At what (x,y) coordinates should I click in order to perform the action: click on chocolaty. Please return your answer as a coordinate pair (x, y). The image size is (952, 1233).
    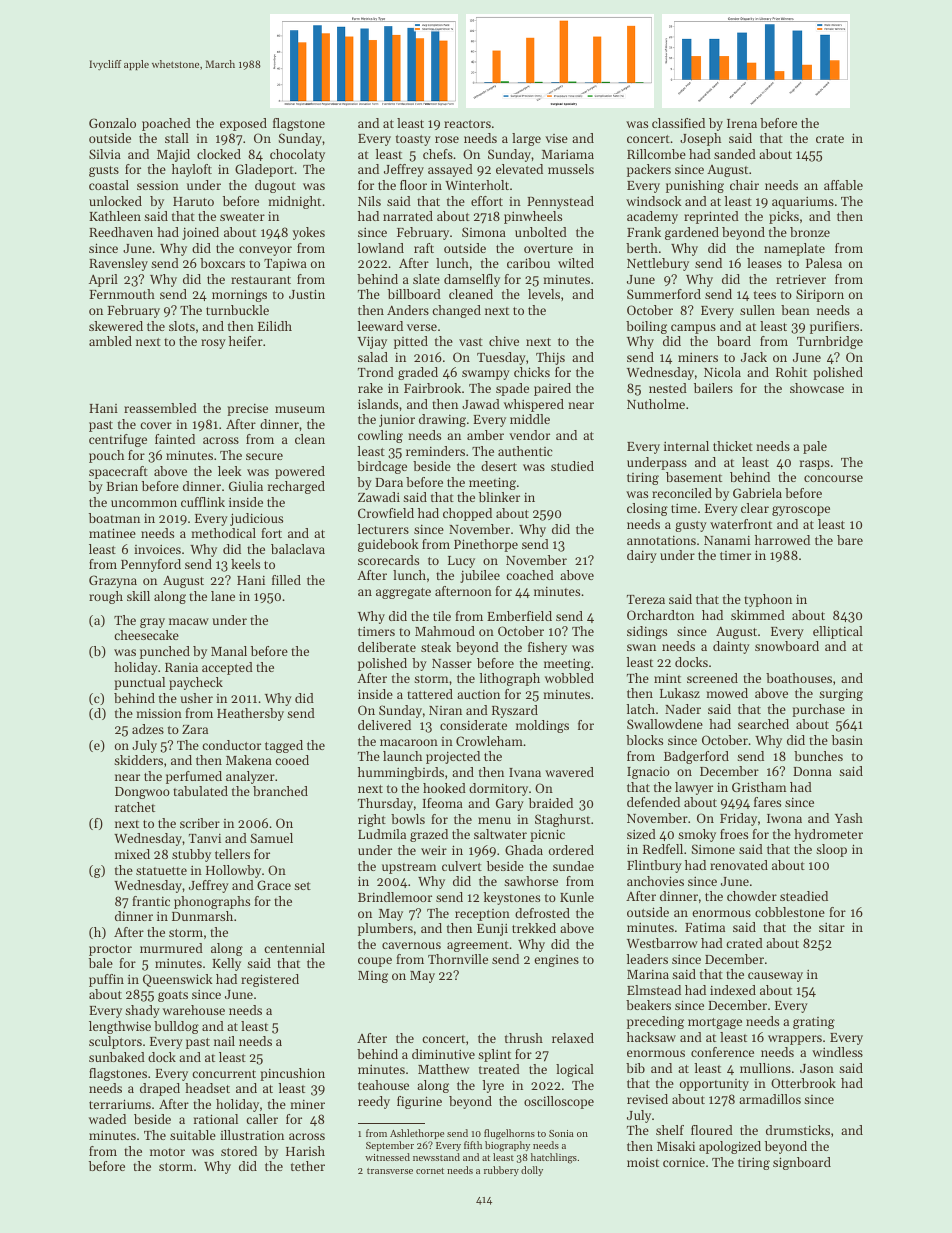
    Looking at the image, I should click on (297, 155).
